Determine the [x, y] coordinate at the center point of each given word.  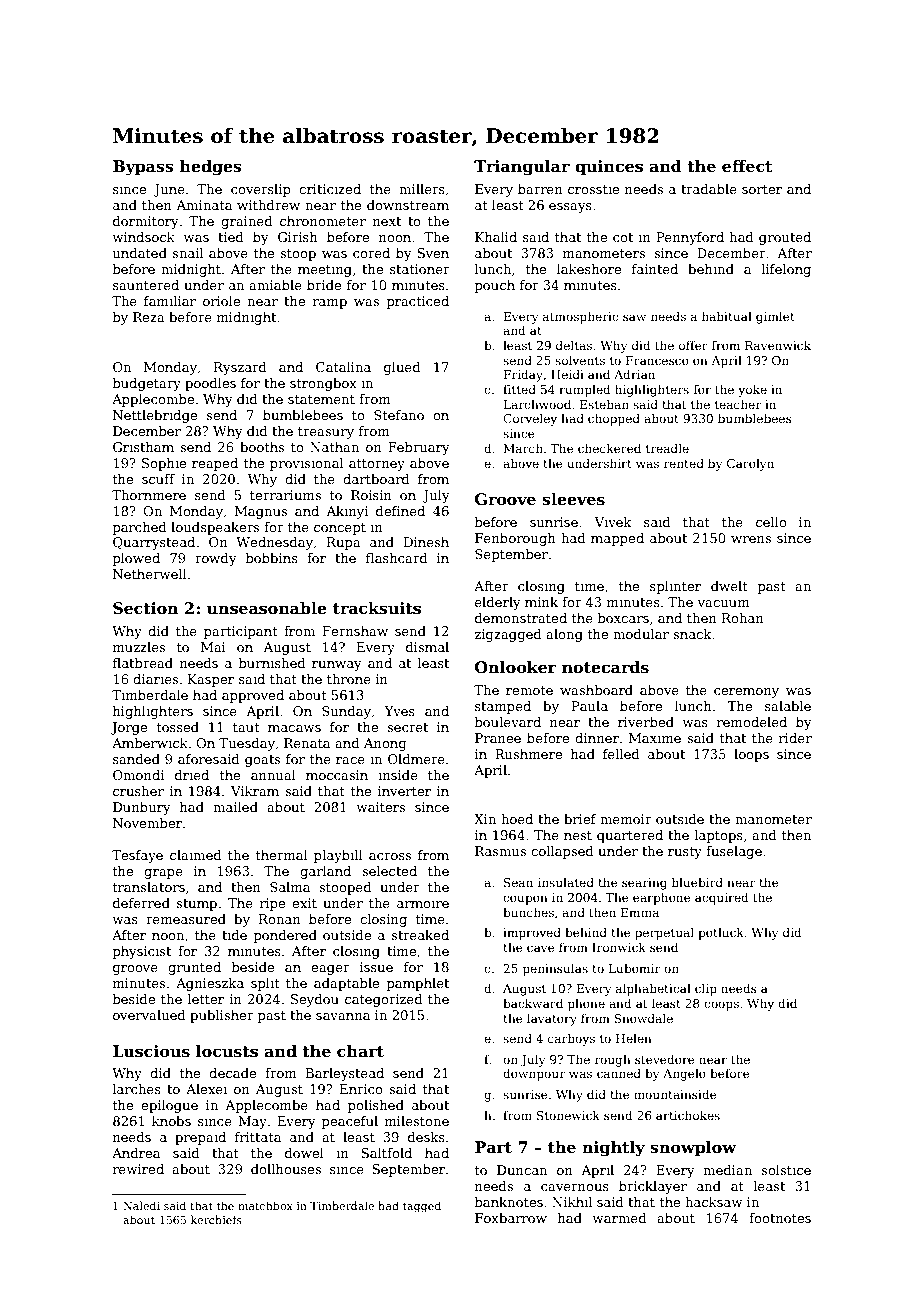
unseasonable [267, 608]
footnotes [780, 1218]
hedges [211, 168]
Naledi [141, 1205]
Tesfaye [137, 856]
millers [422, 189]
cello [771, 522]
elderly [498, 603]
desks [426, 1137]
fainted [655, 269]
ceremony [746, 693]
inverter [404, 791]
